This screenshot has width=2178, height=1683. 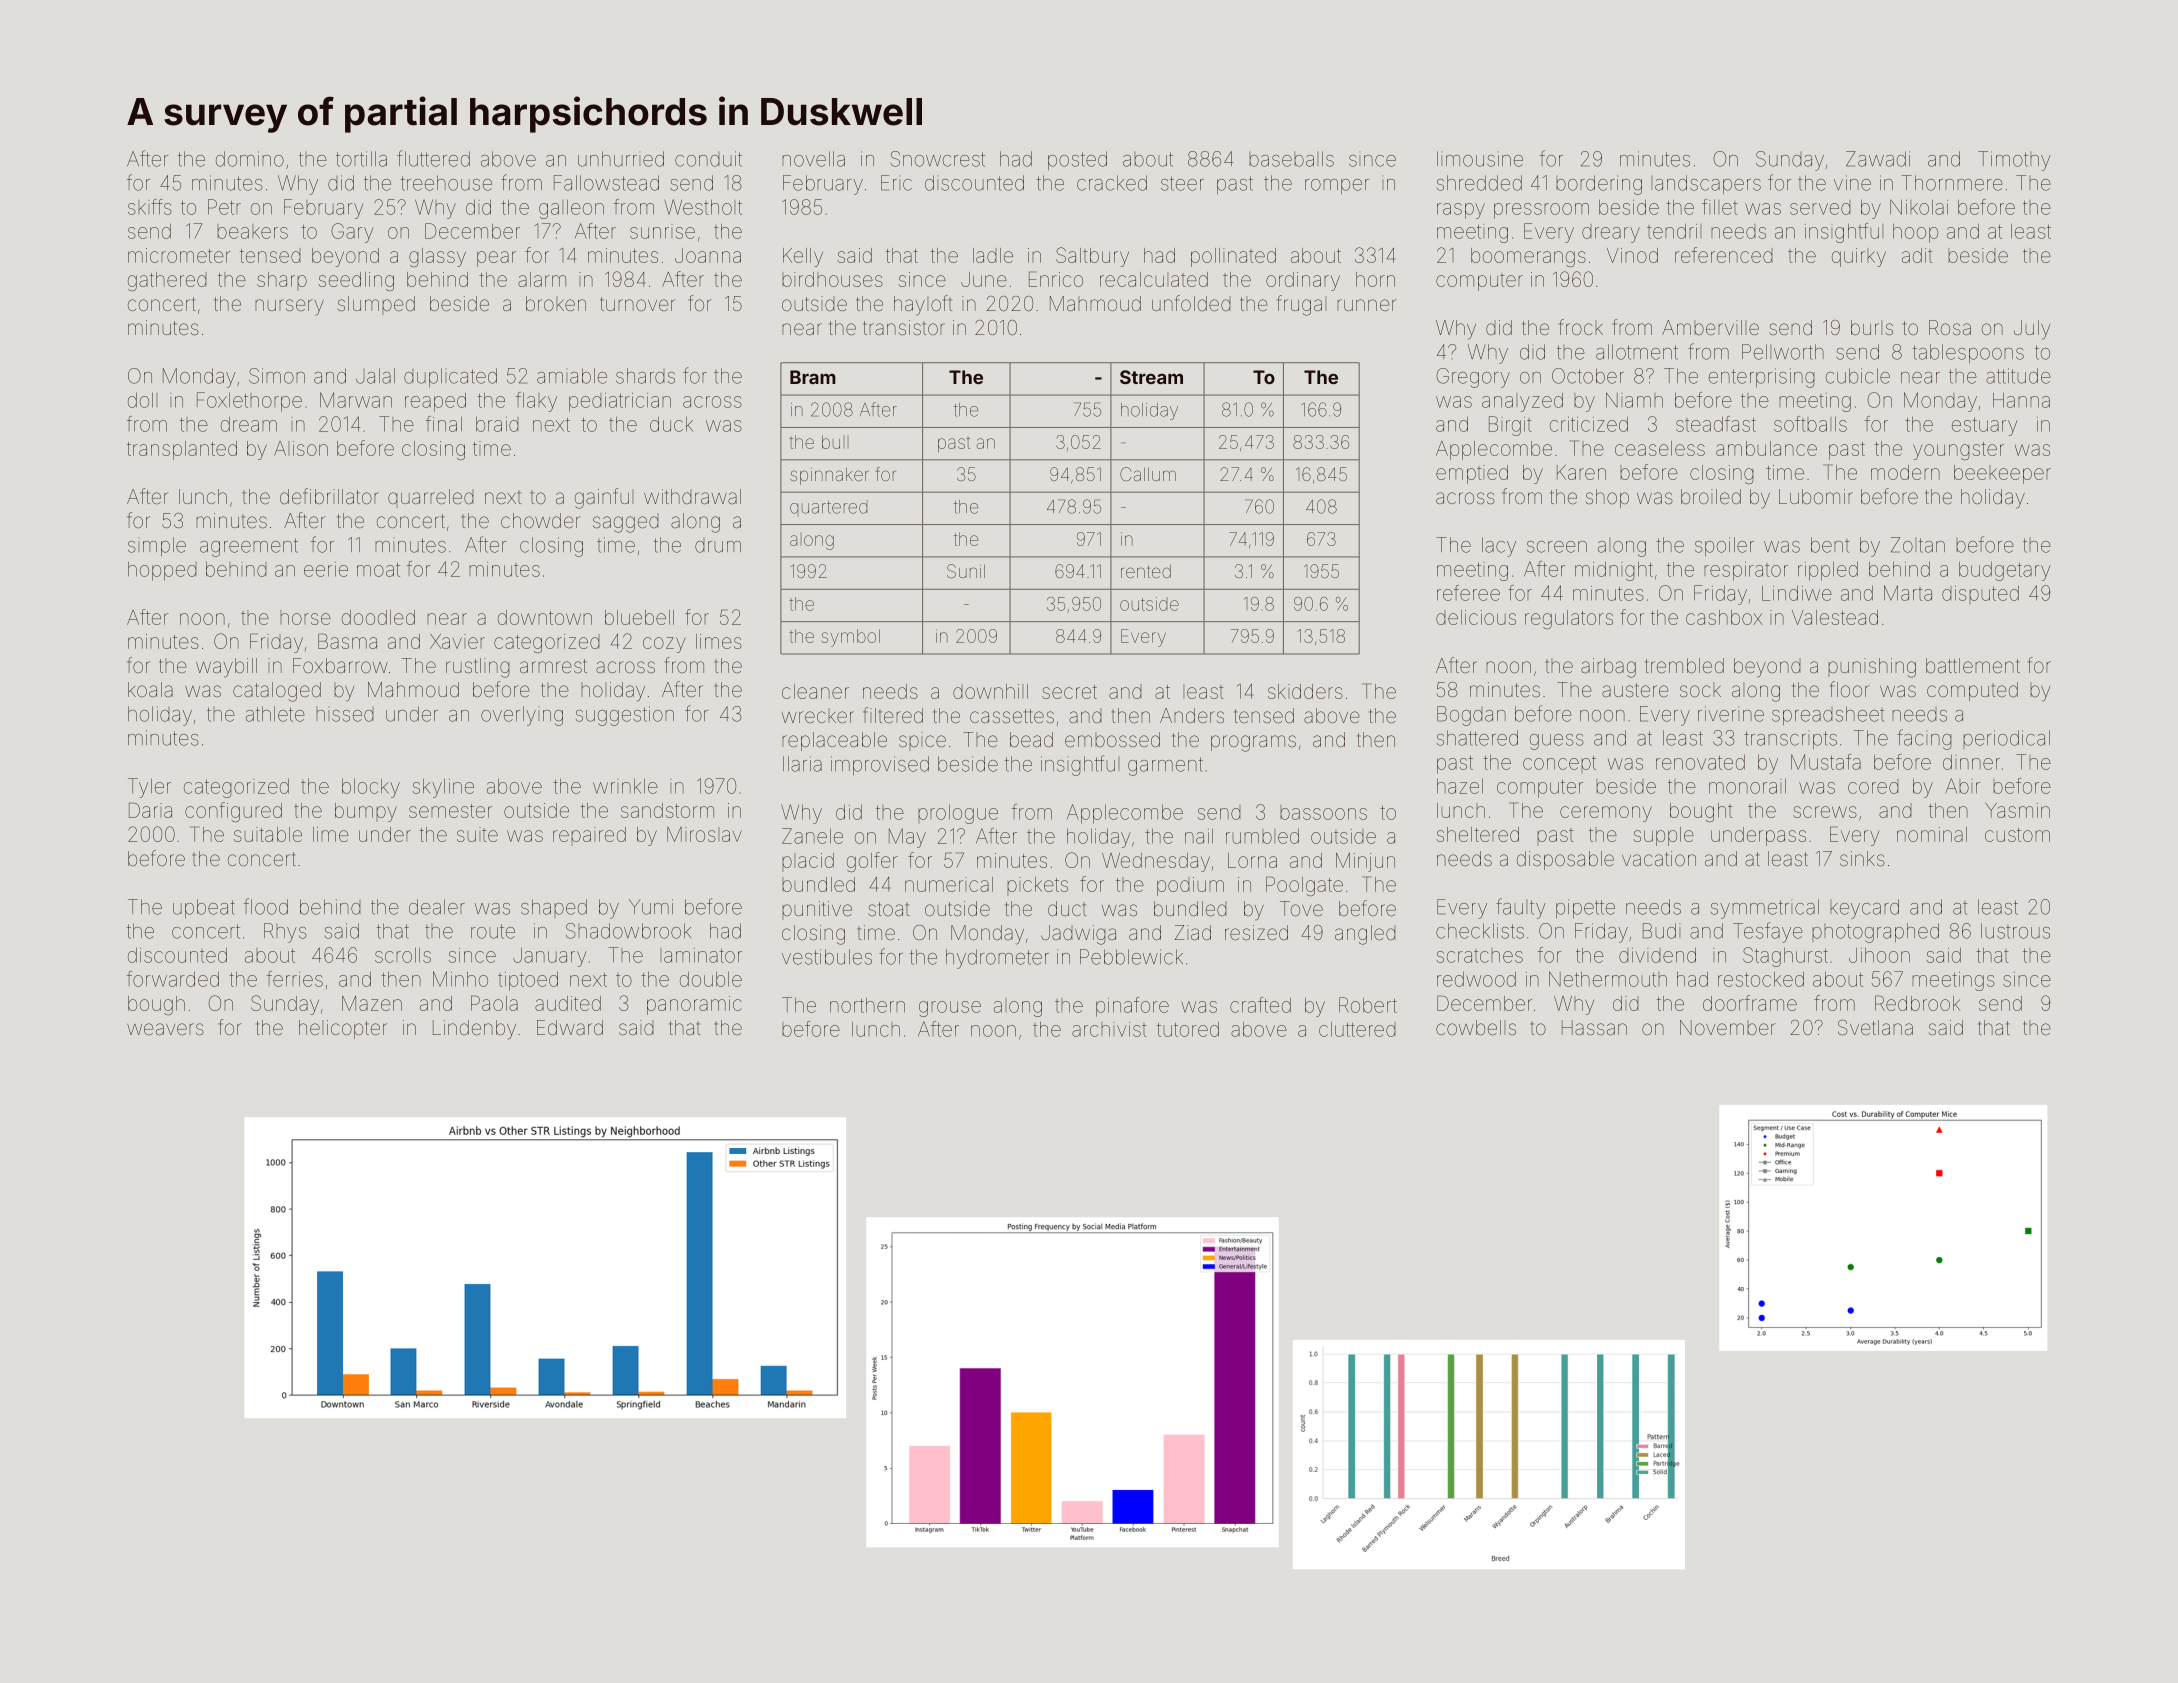 What do you see at coordinates (1305, 691) in the screenshot?
I see `skidders` at bounding box center [1305, 691].
